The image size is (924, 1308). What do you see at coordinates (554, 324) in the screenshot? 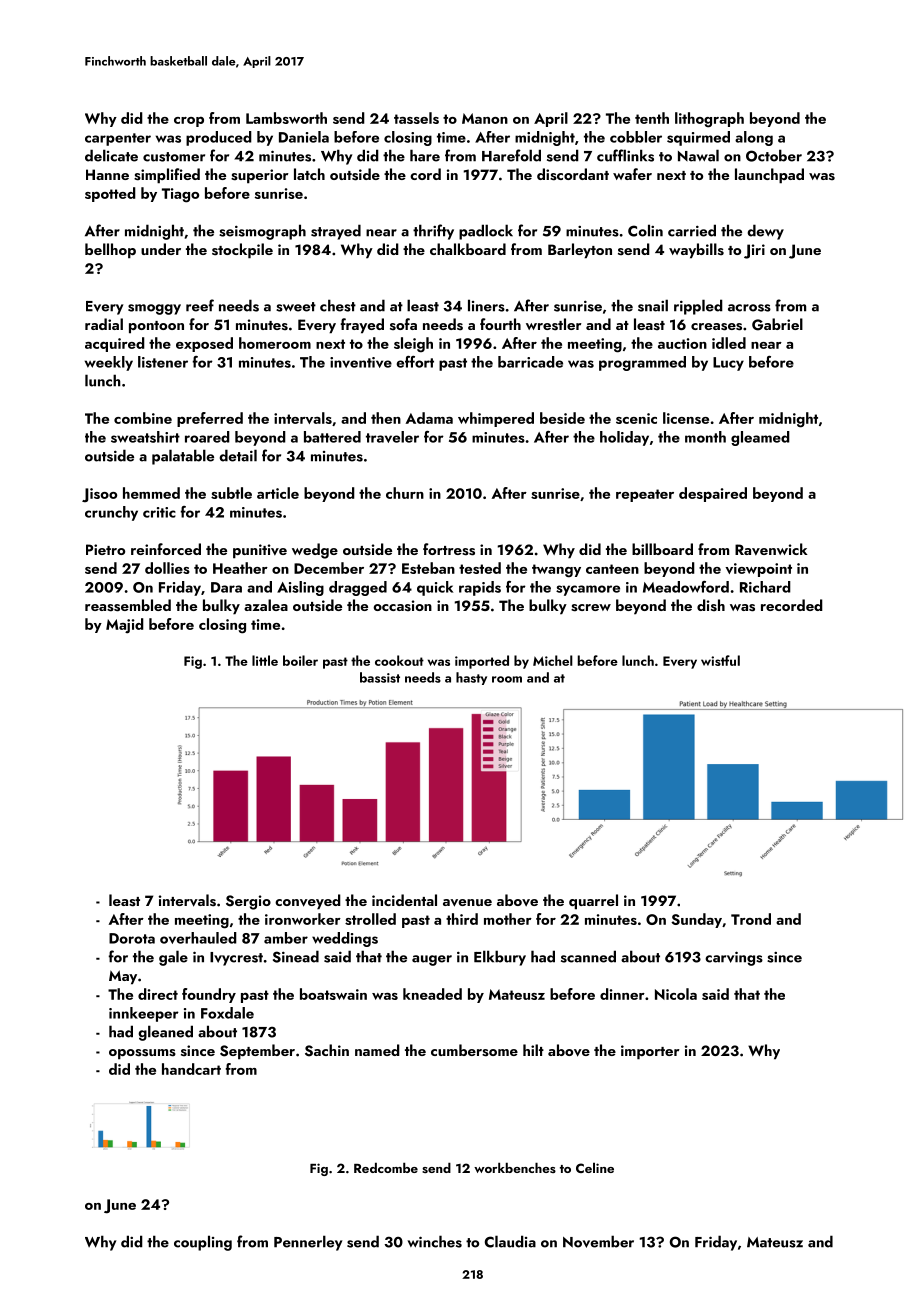
I see `wrestler` at bounding box center [554, 324].
